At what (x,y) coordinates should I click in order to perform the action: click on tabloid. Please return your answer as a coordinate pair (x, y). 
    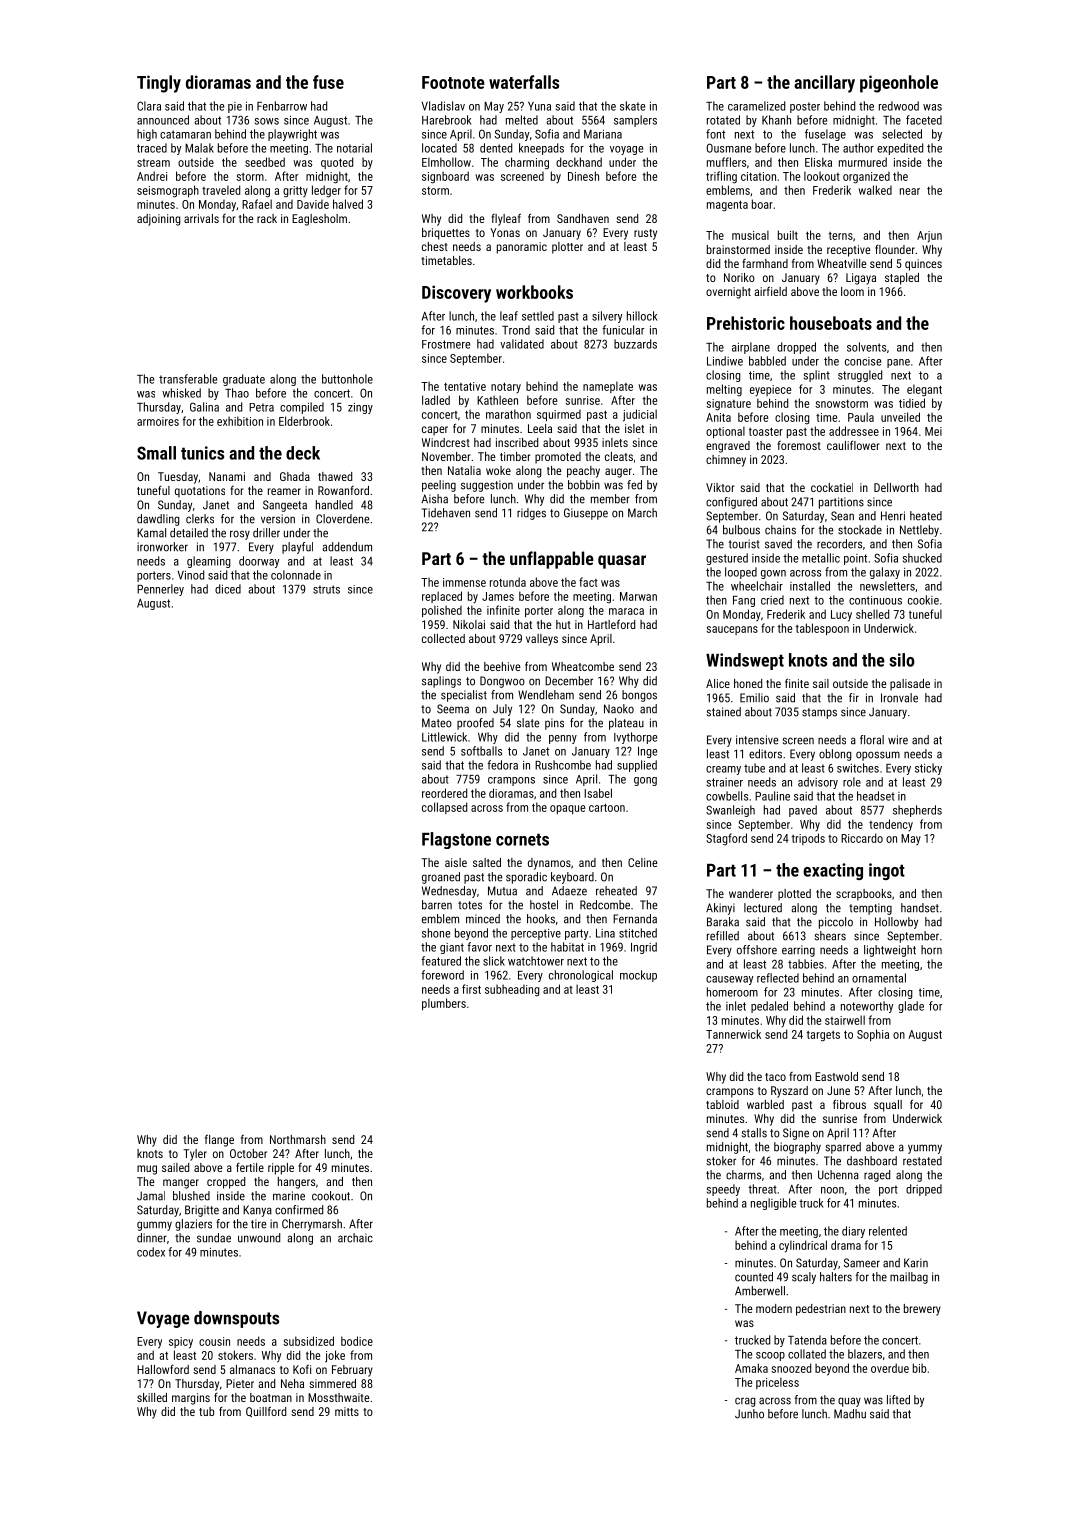
    Looking at the image, I should click on (722, 1104).
